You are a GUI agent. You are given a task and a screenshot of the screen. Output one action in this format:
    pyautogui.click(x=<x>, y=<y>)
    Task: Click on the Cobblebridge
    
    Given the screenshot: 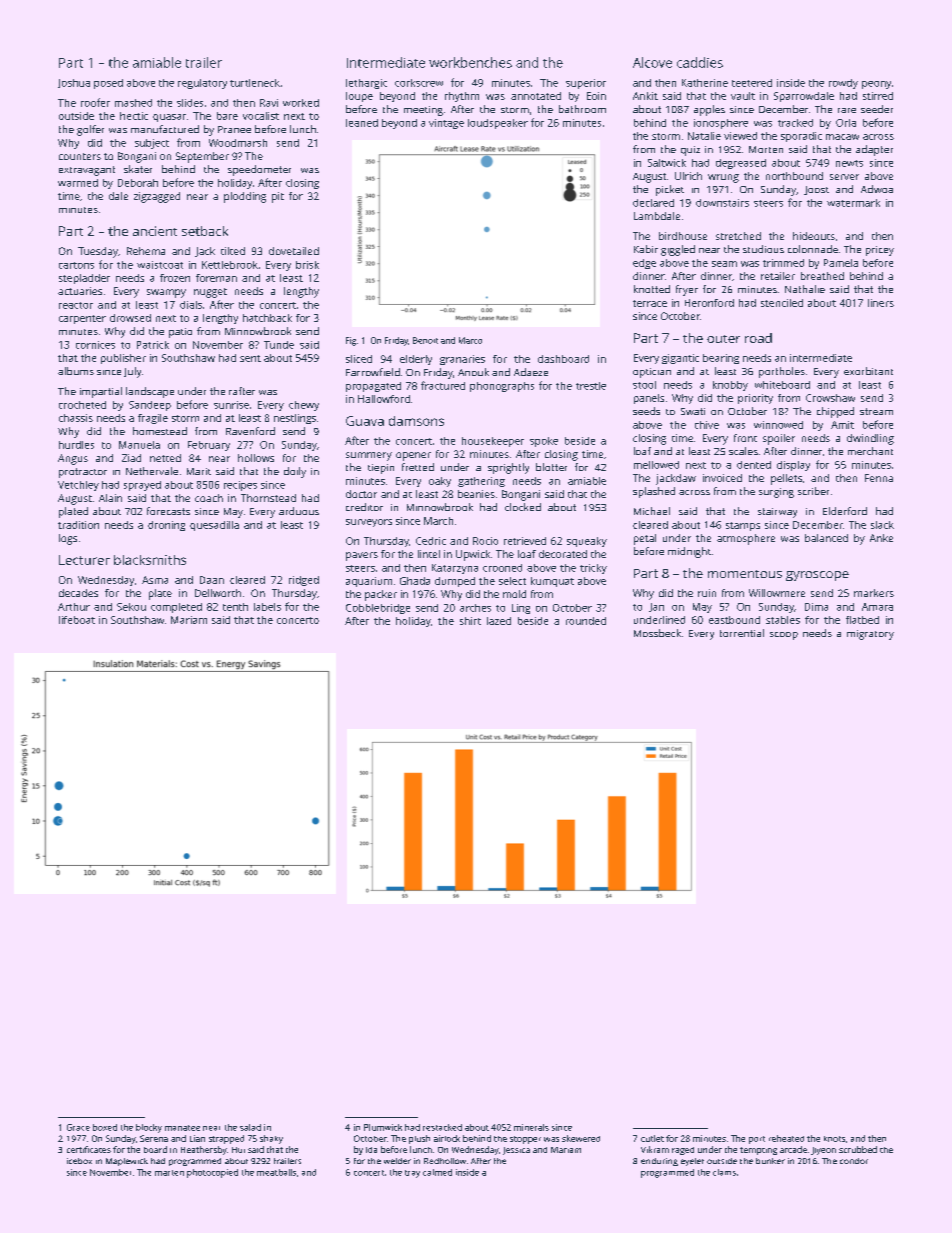 What is the action you would take?
    pyautogui.click(x=378, y=609)
